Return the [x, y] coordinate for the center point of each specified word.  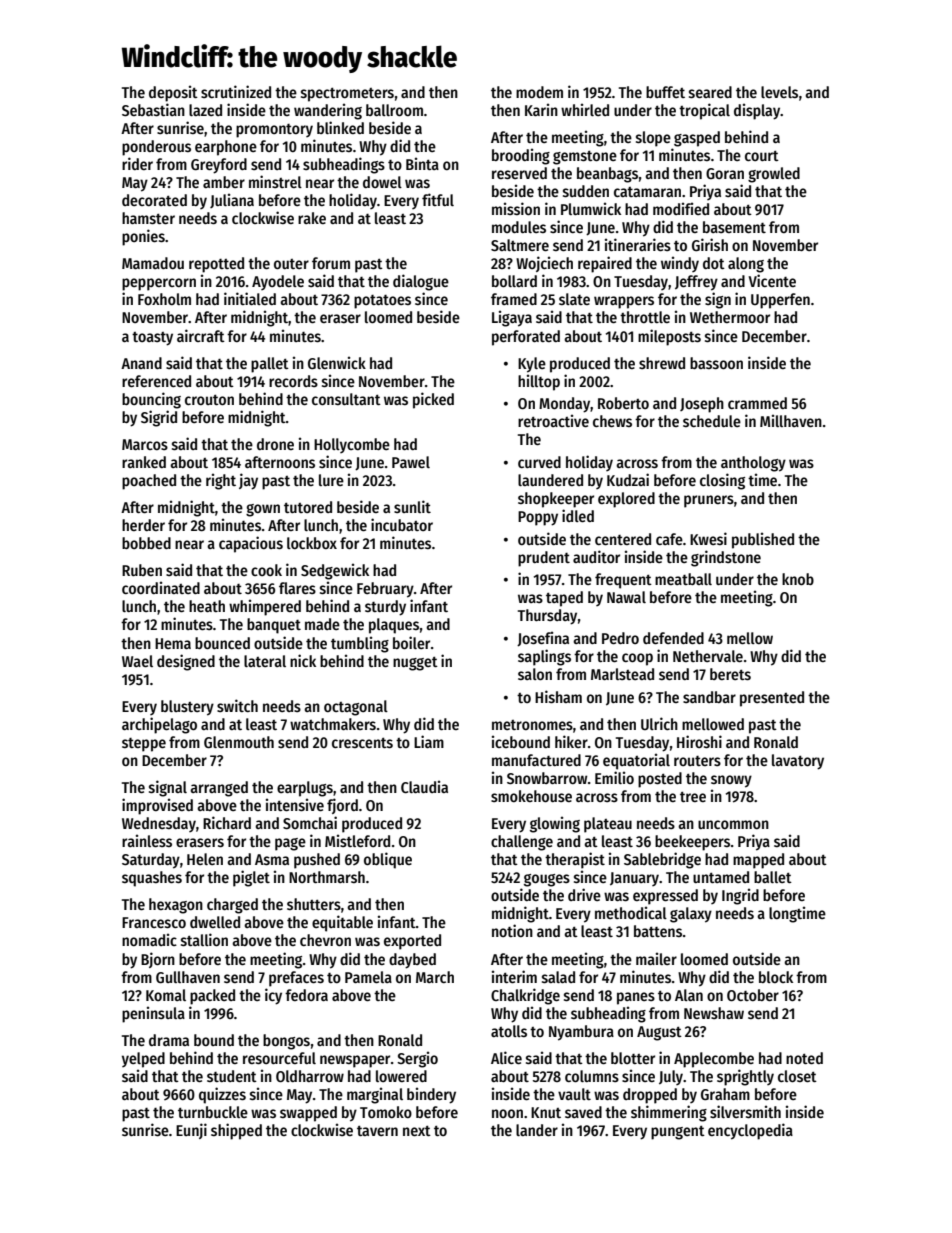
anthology [753, 464]
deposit [173, 93]
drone [275, 444]
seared [710, 92]
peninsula [153, 1014]
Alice [506, 1057]
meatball [683, 579]
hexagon [176, 906]
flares [297, 588]
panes [636, 998]
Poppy [538, 518]
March [435, 977]
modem [539, 92]
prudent [544, 559]
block [776, 977]
